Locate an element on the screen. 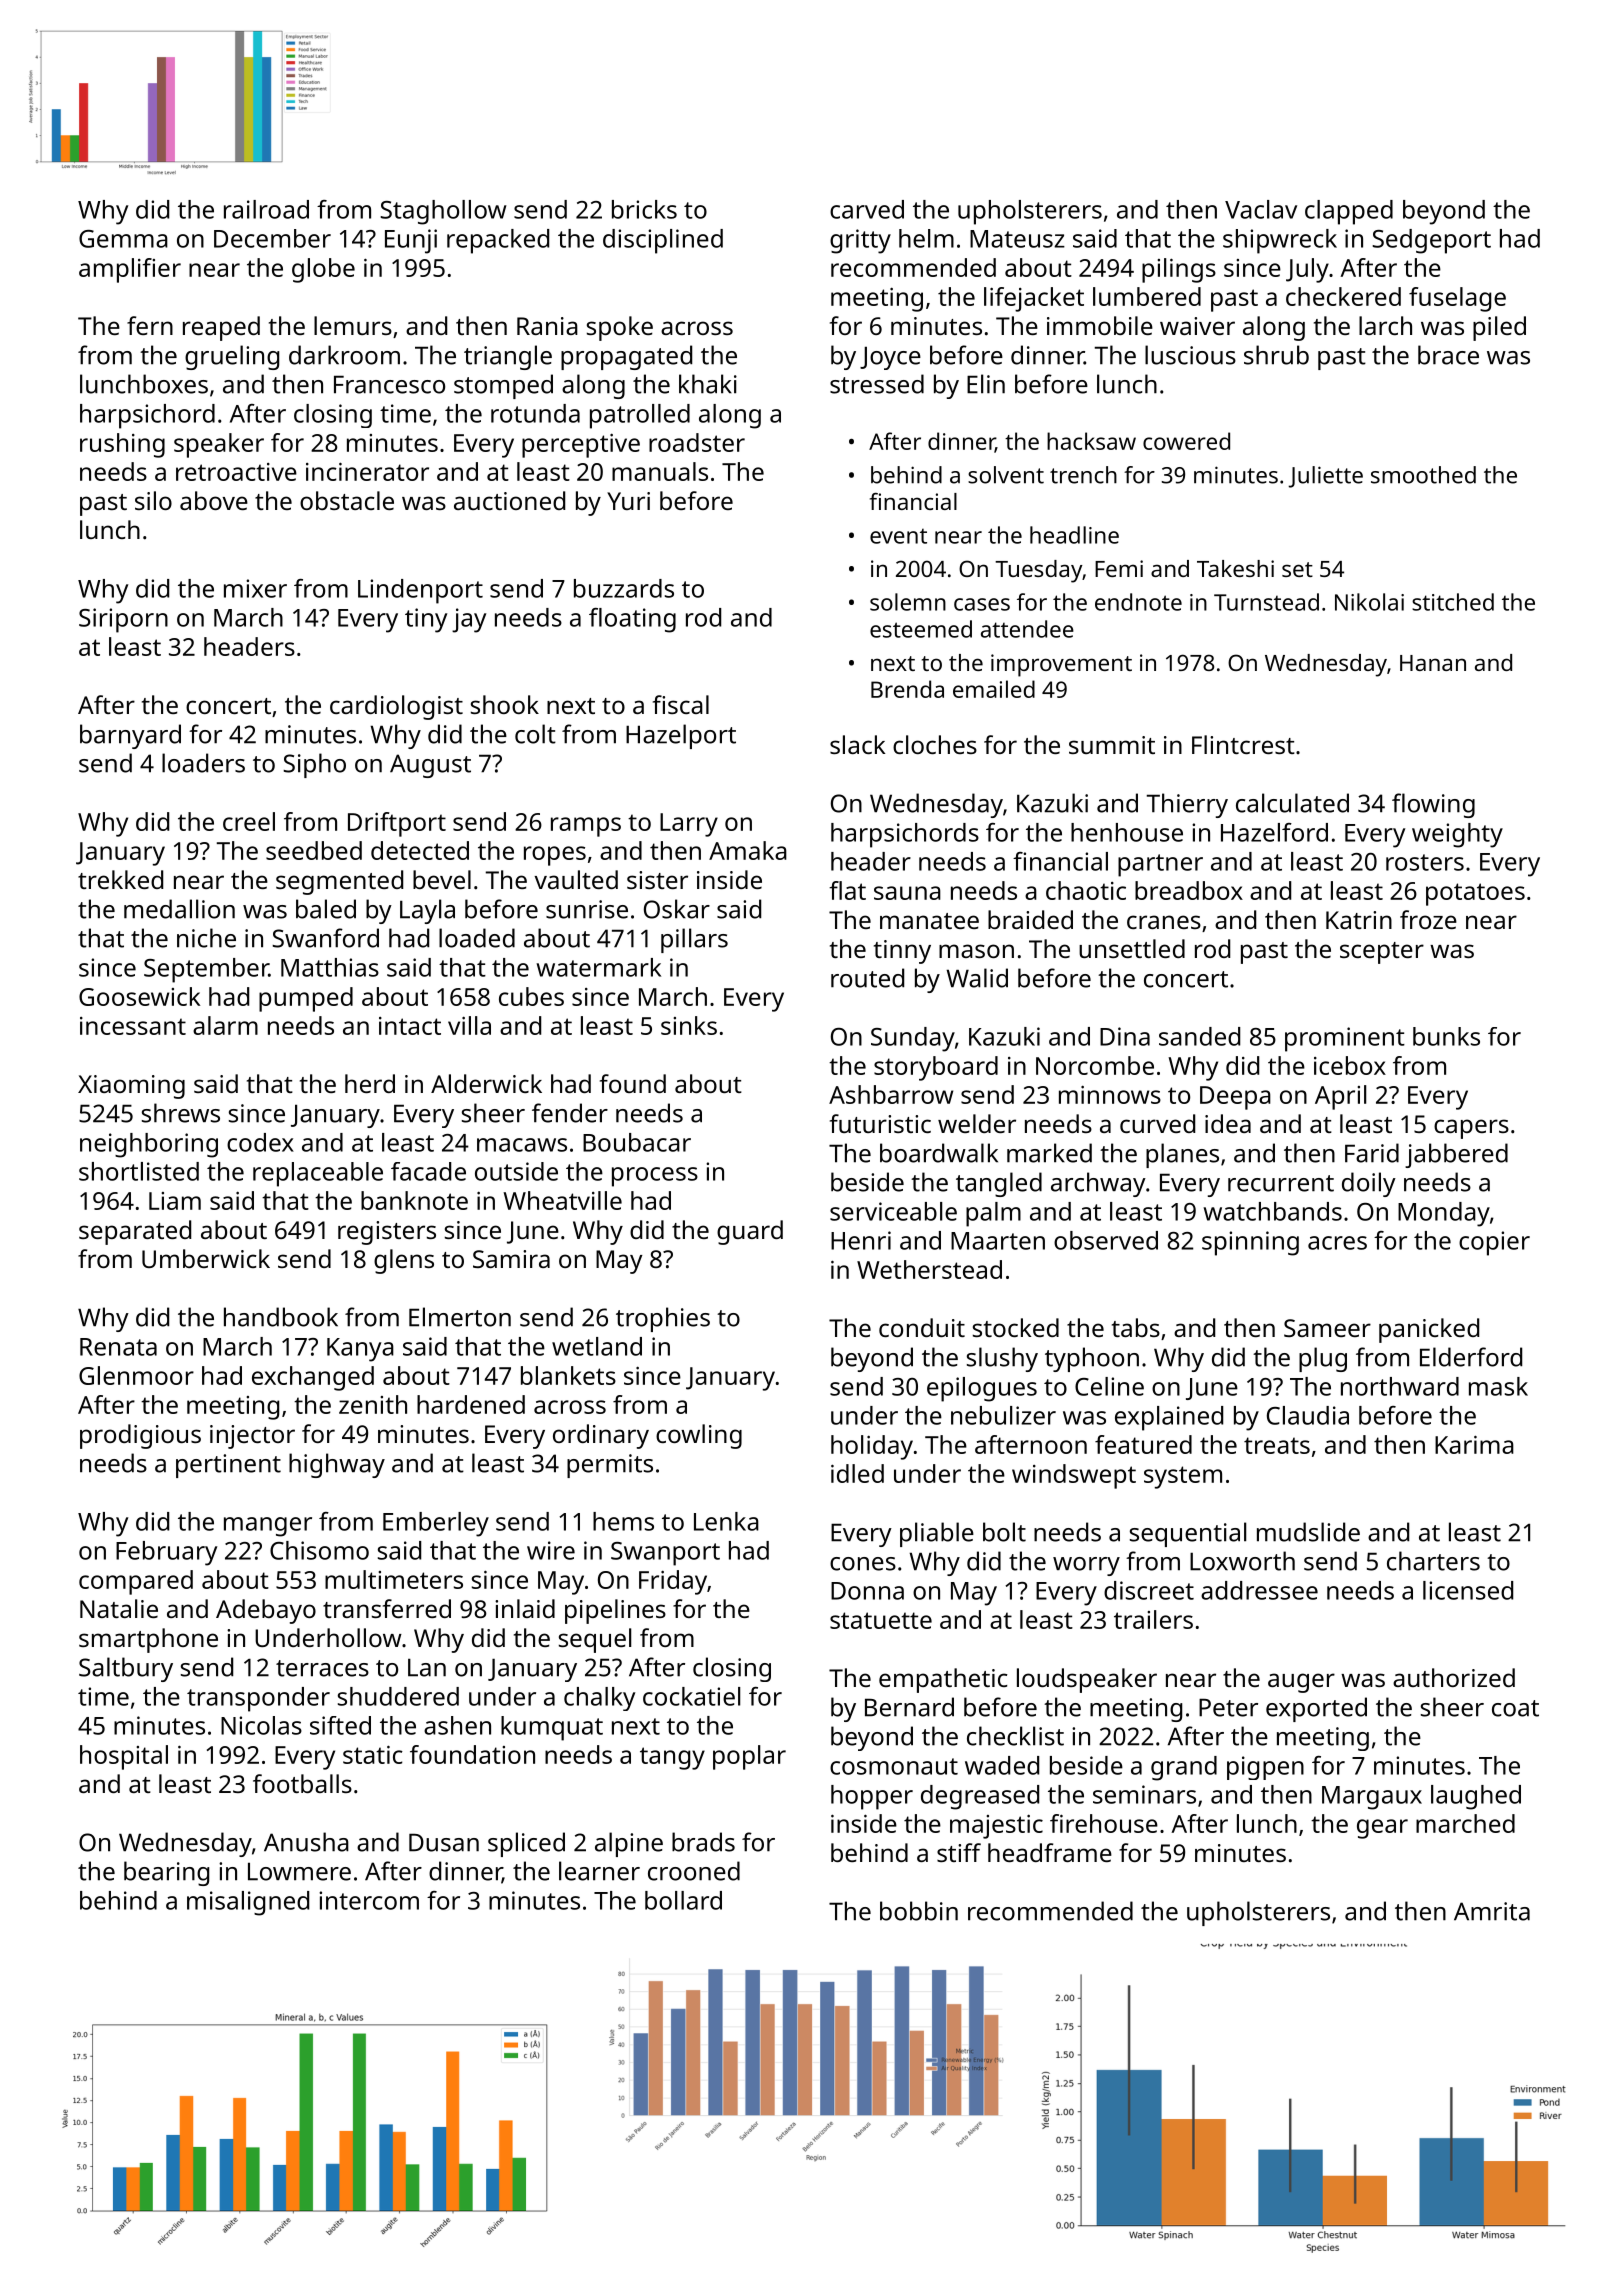  Saltbury is located at coordinates (126, 1669).
